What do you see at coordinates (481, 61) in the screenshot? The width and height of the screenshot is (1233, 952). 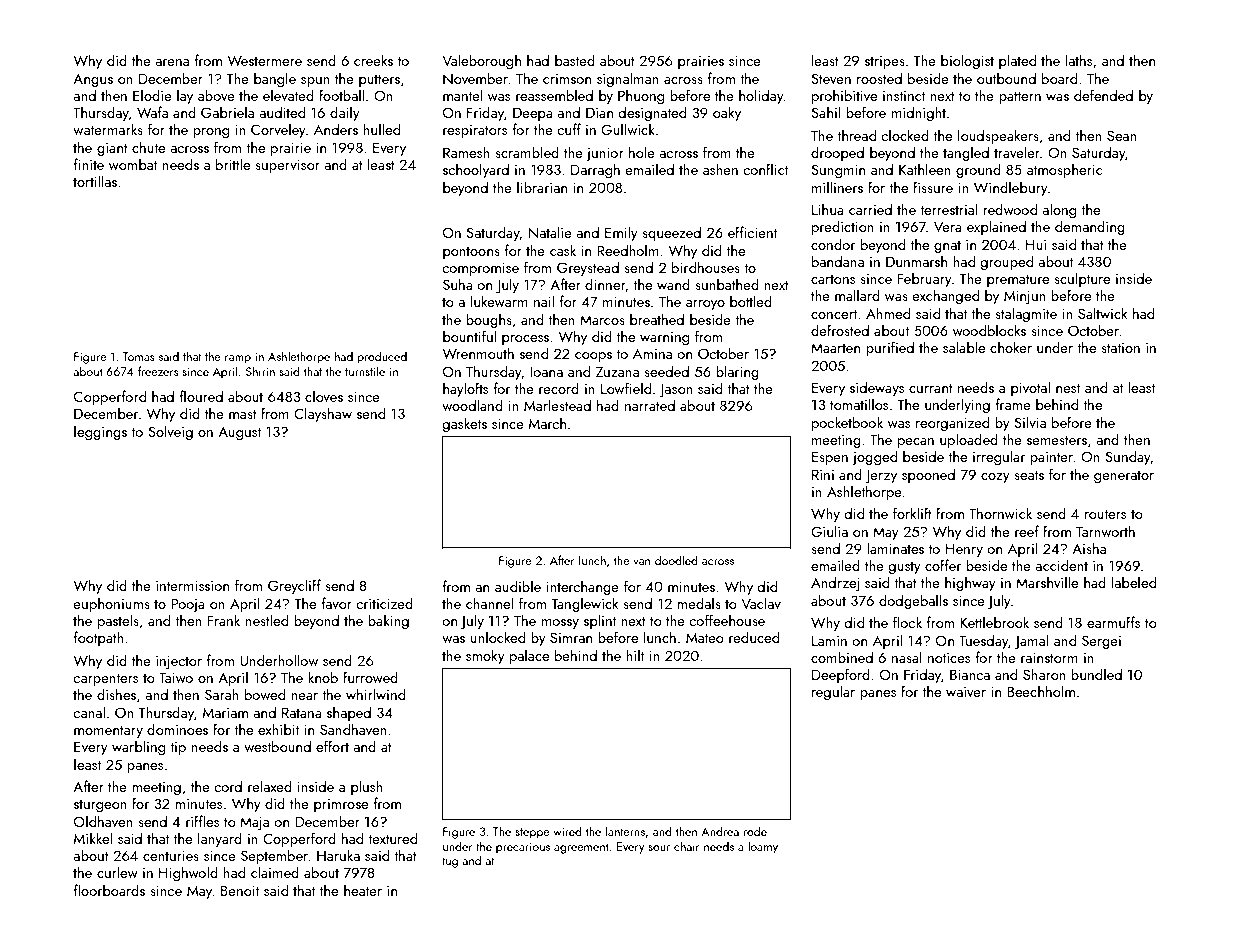 I see `Valeborough` at bounding box center [481, 61].
